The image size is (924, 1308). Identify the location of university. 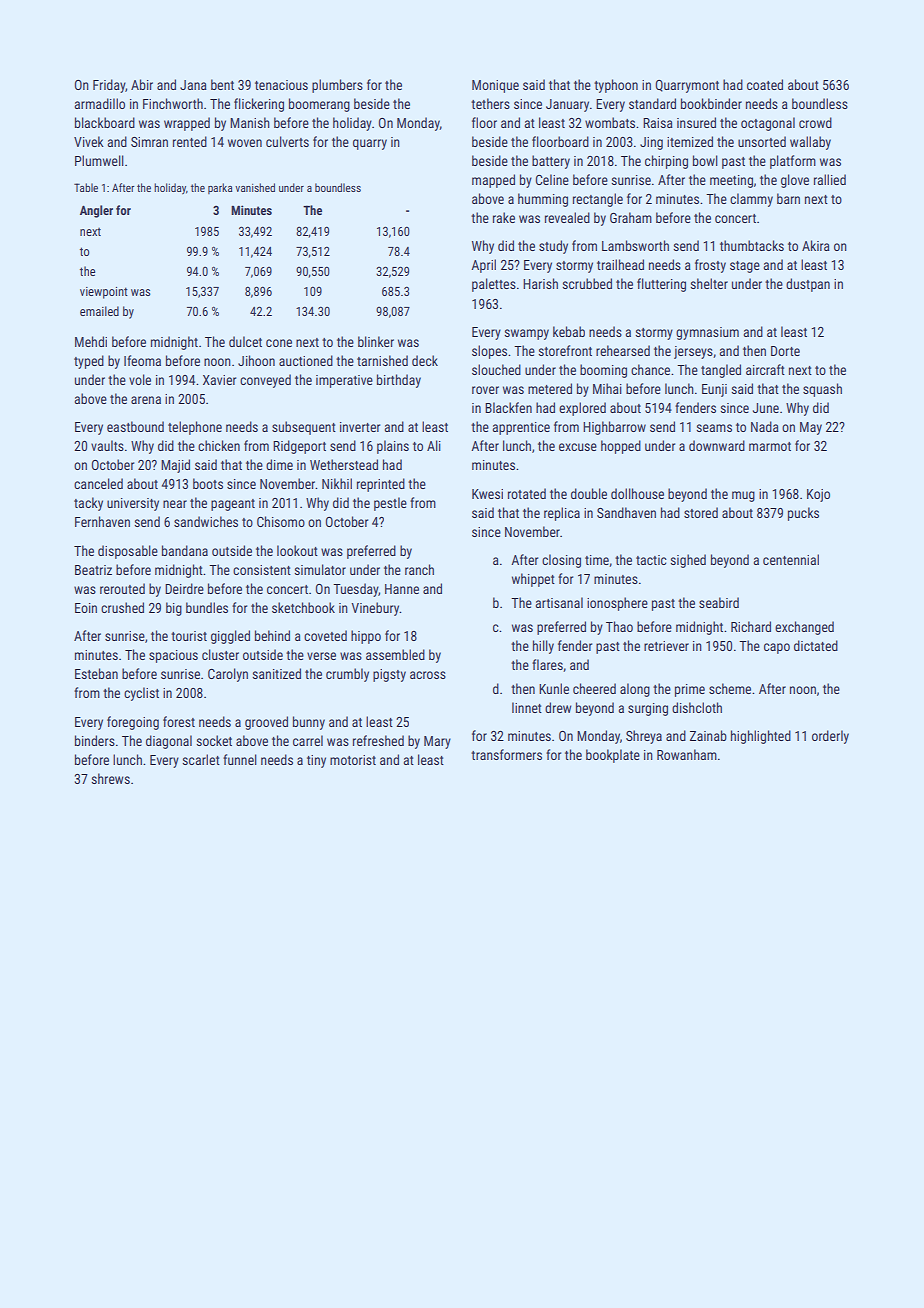
(133, 504).
